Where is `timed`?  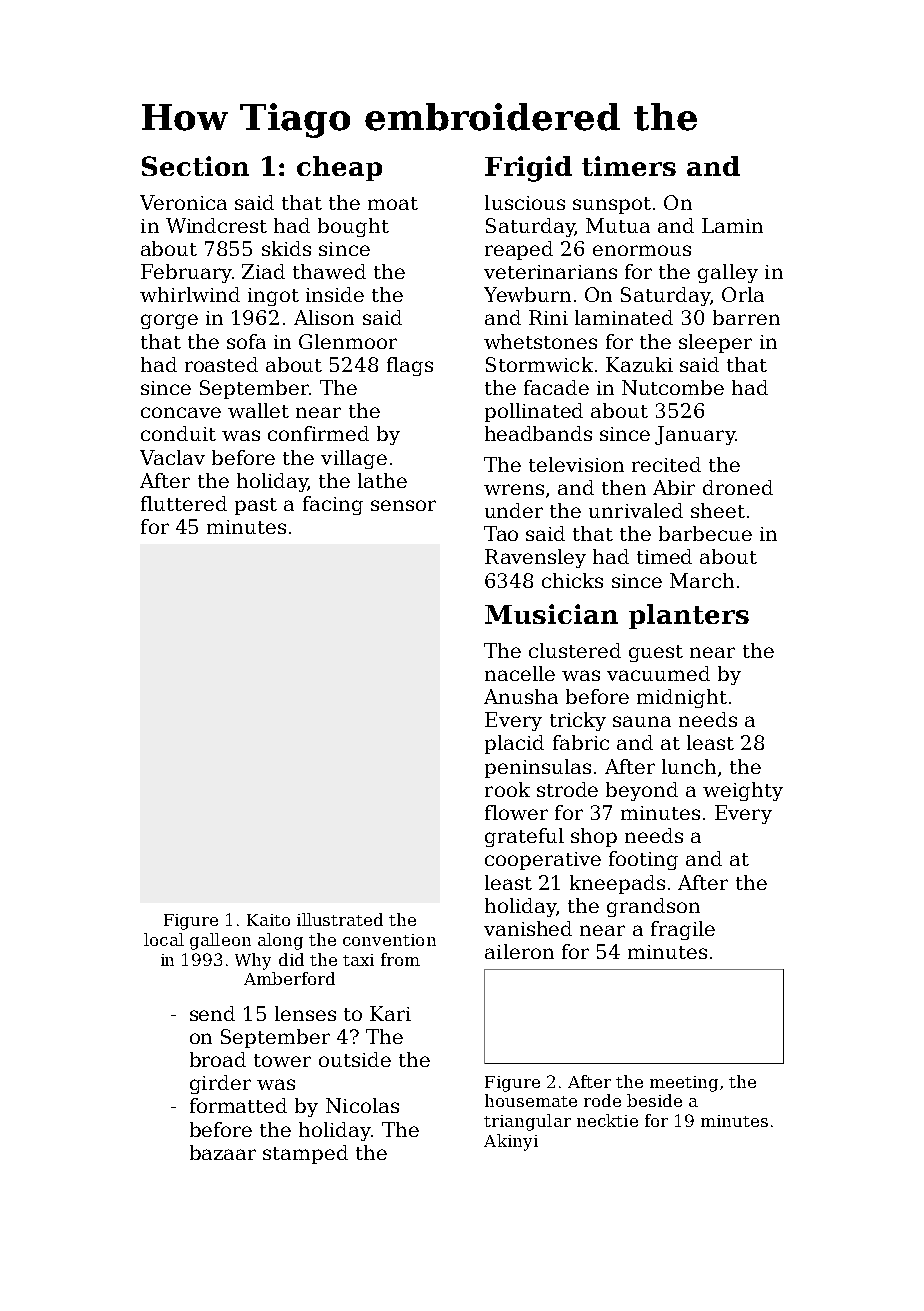
timed is located at coordinates (664, 556).
